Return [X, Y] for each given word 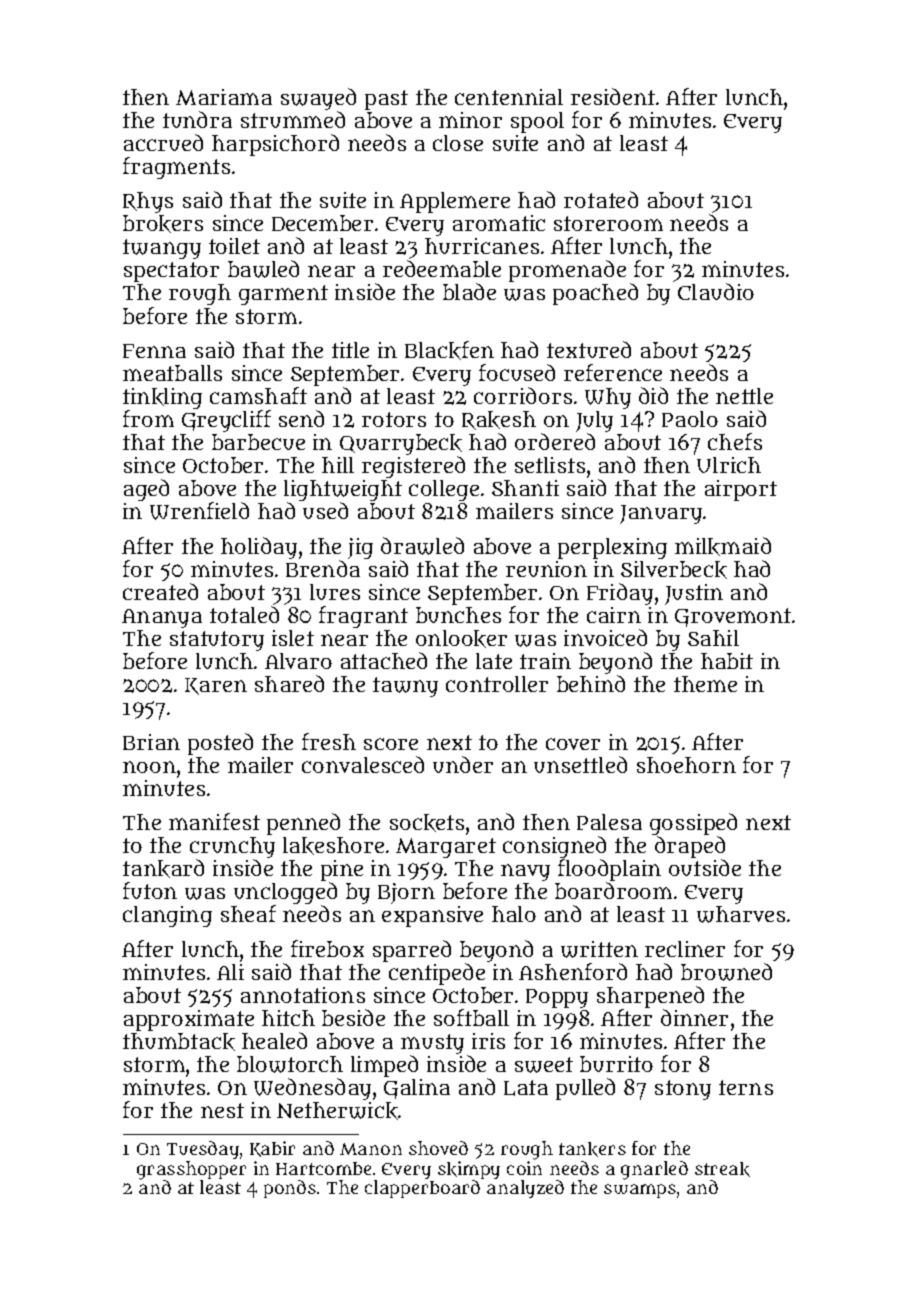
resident [613, 96]
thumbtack [179, 1042]
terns [746, 1087]
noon [149, 767]
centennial [509, 97]
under [463, 764]
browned [726, 972]
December [322, 223]
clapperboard [422, 1189]
